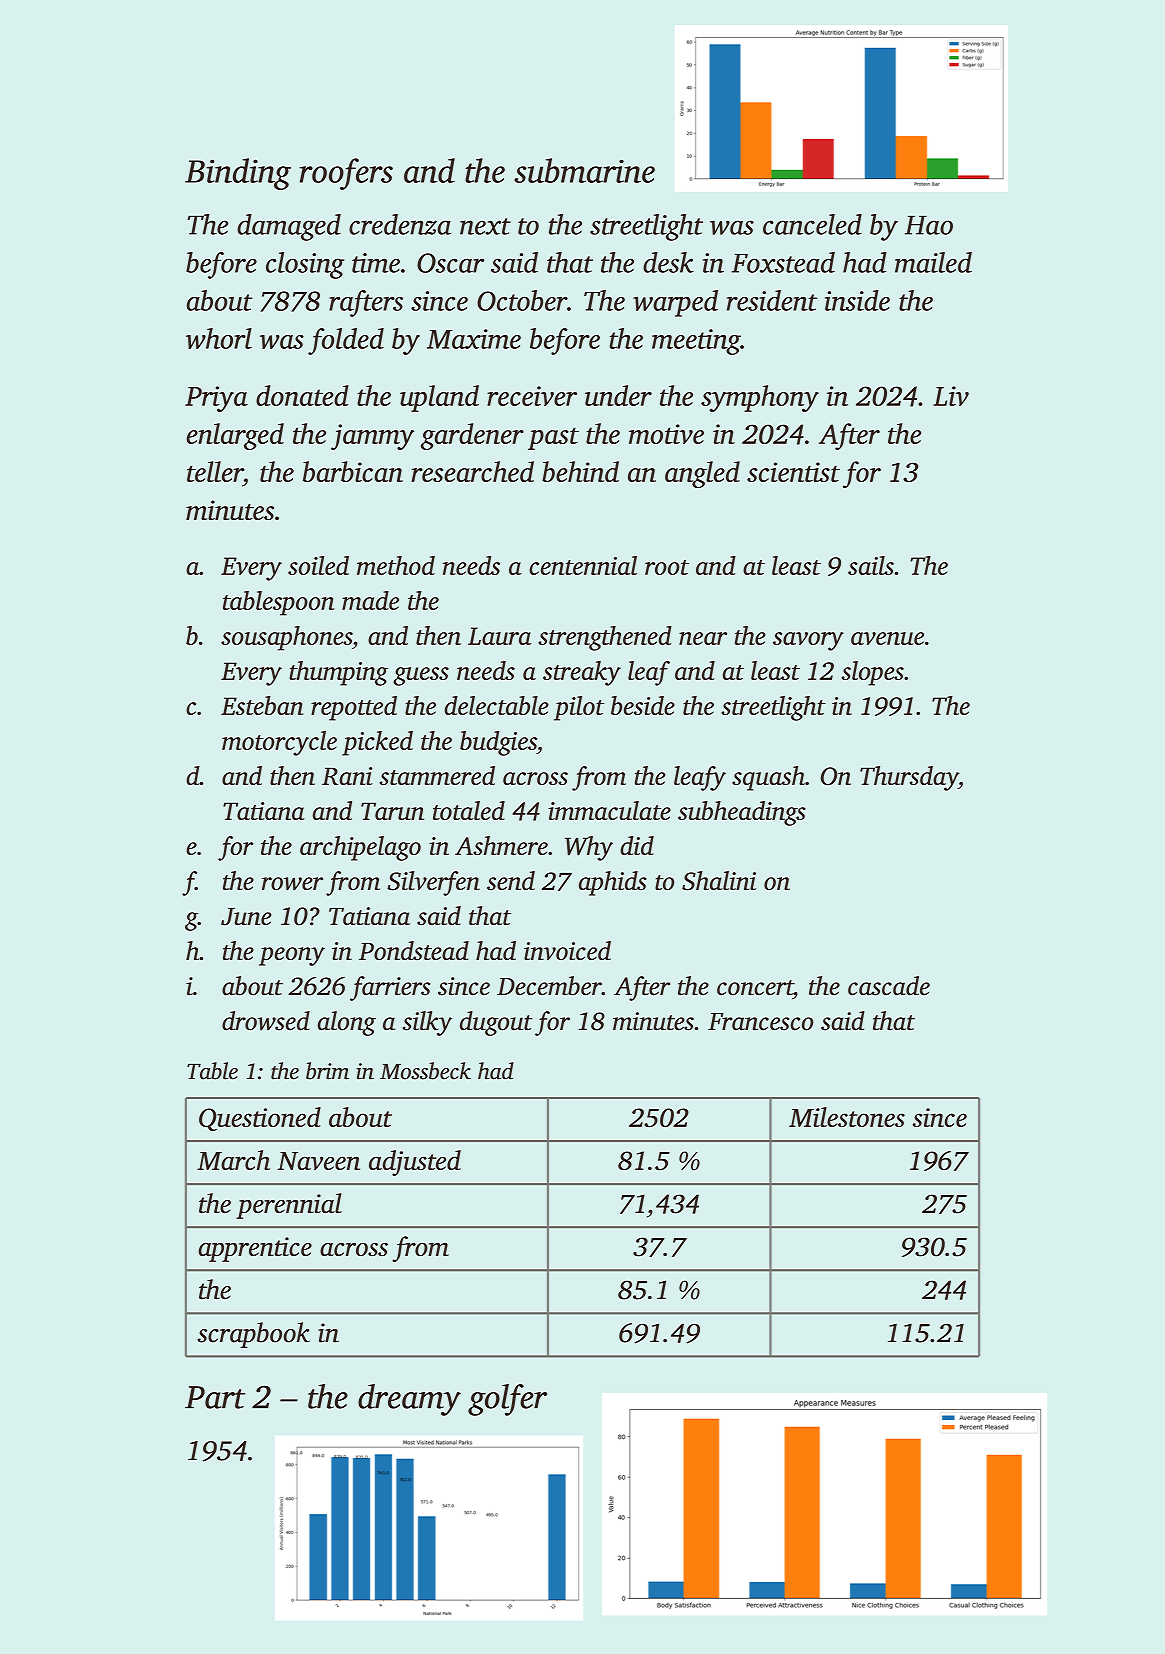 The height and width of the document is (1654, 1165). What do you see at coordinates (409, 1400) in the document?
I see `dreamy` at bounding box center [409, 1400].
